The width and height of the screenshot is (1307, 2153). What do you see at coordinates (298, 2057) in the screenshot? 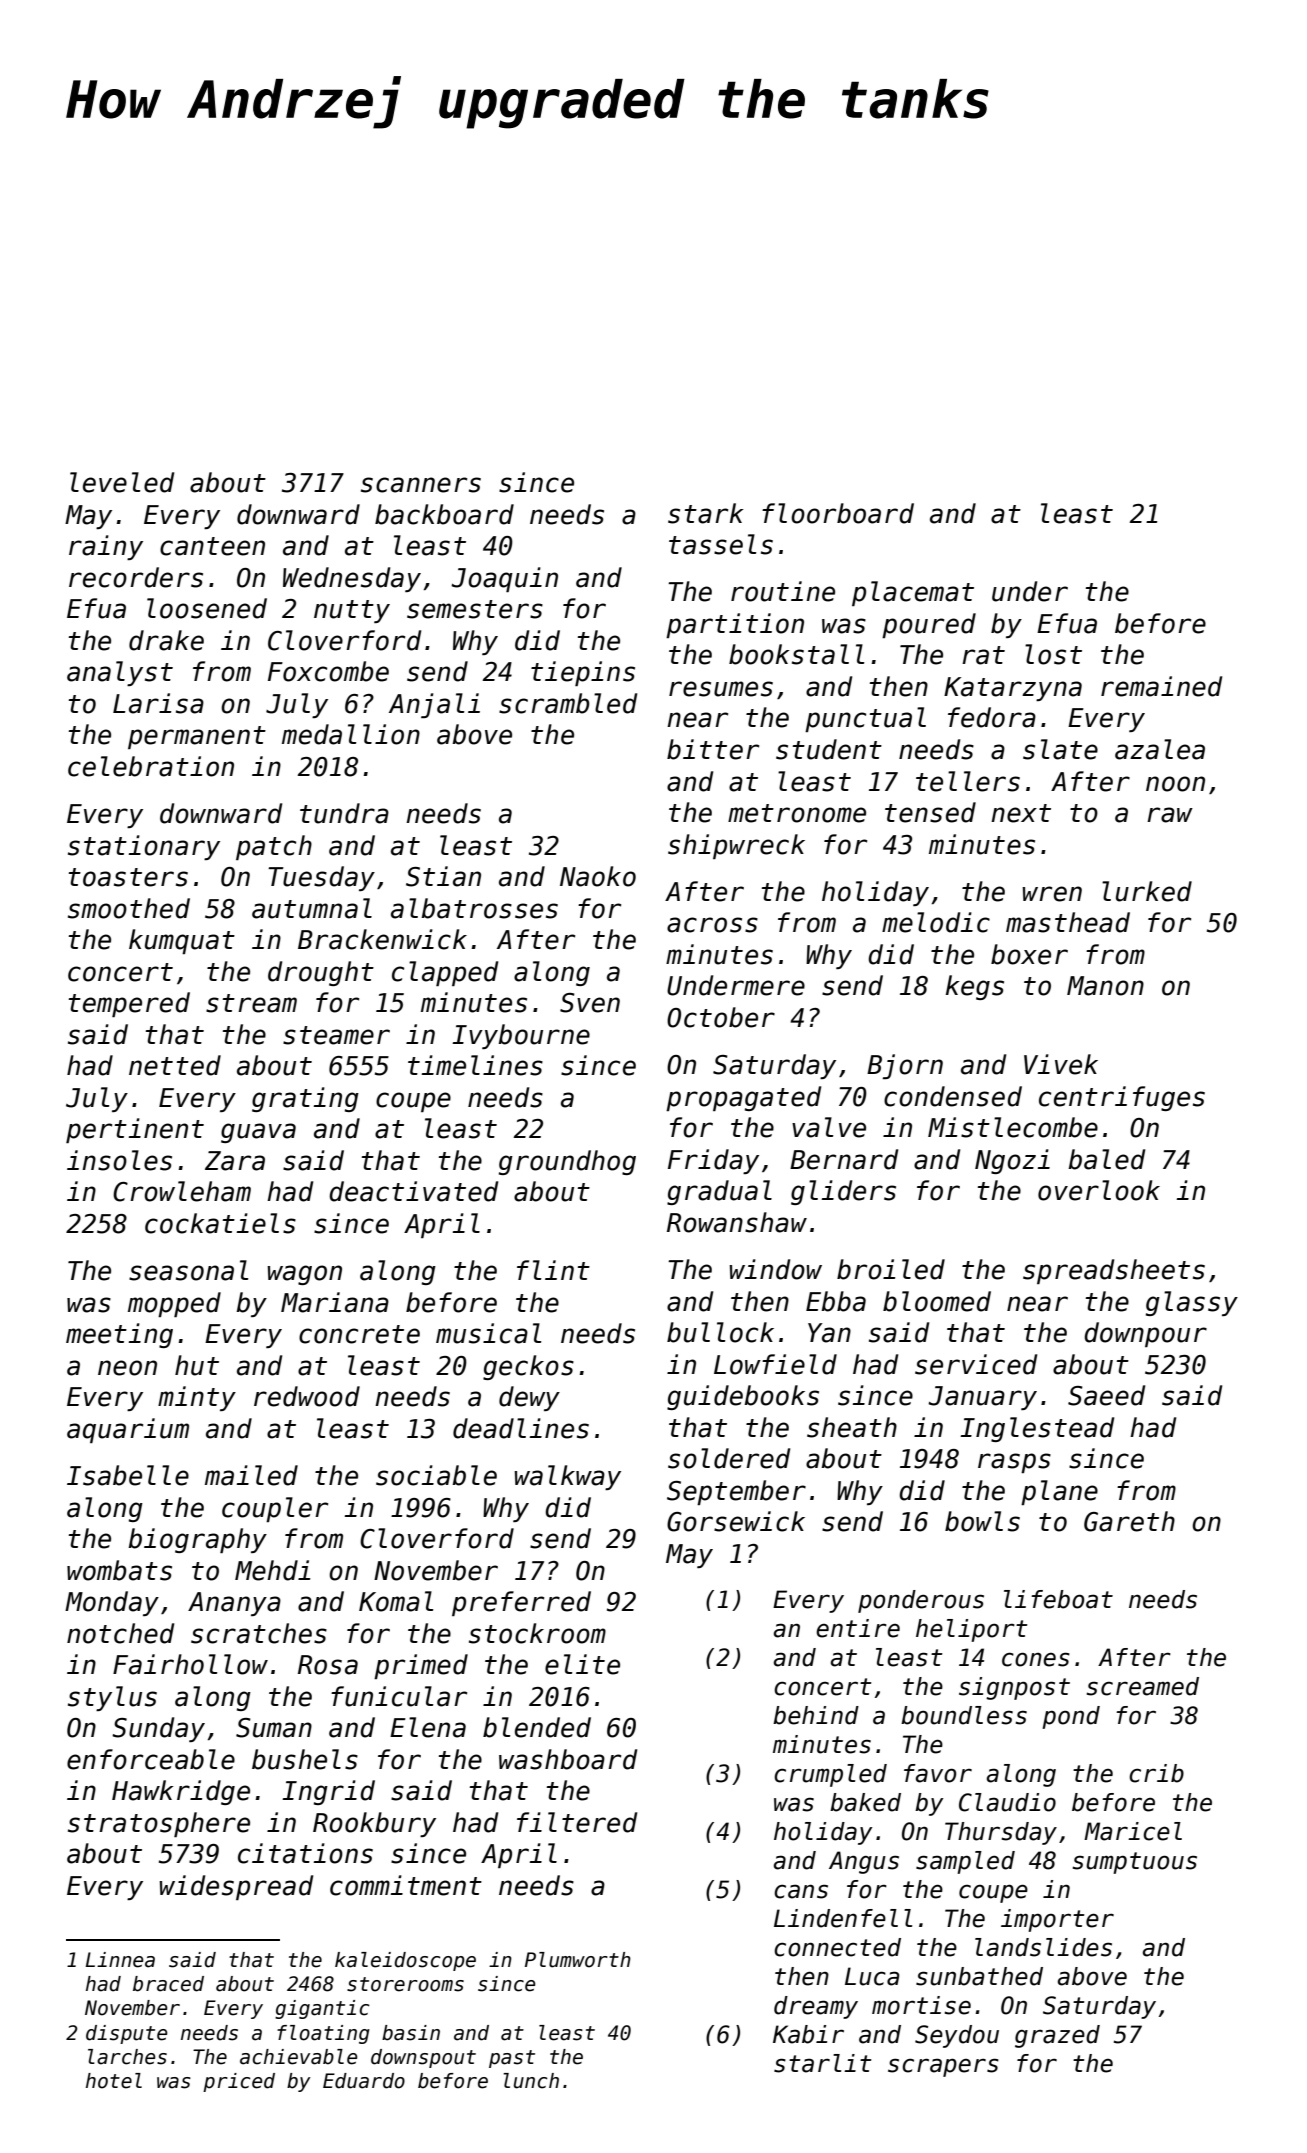
I see `achievable` at bounding box center [298, 2057].
